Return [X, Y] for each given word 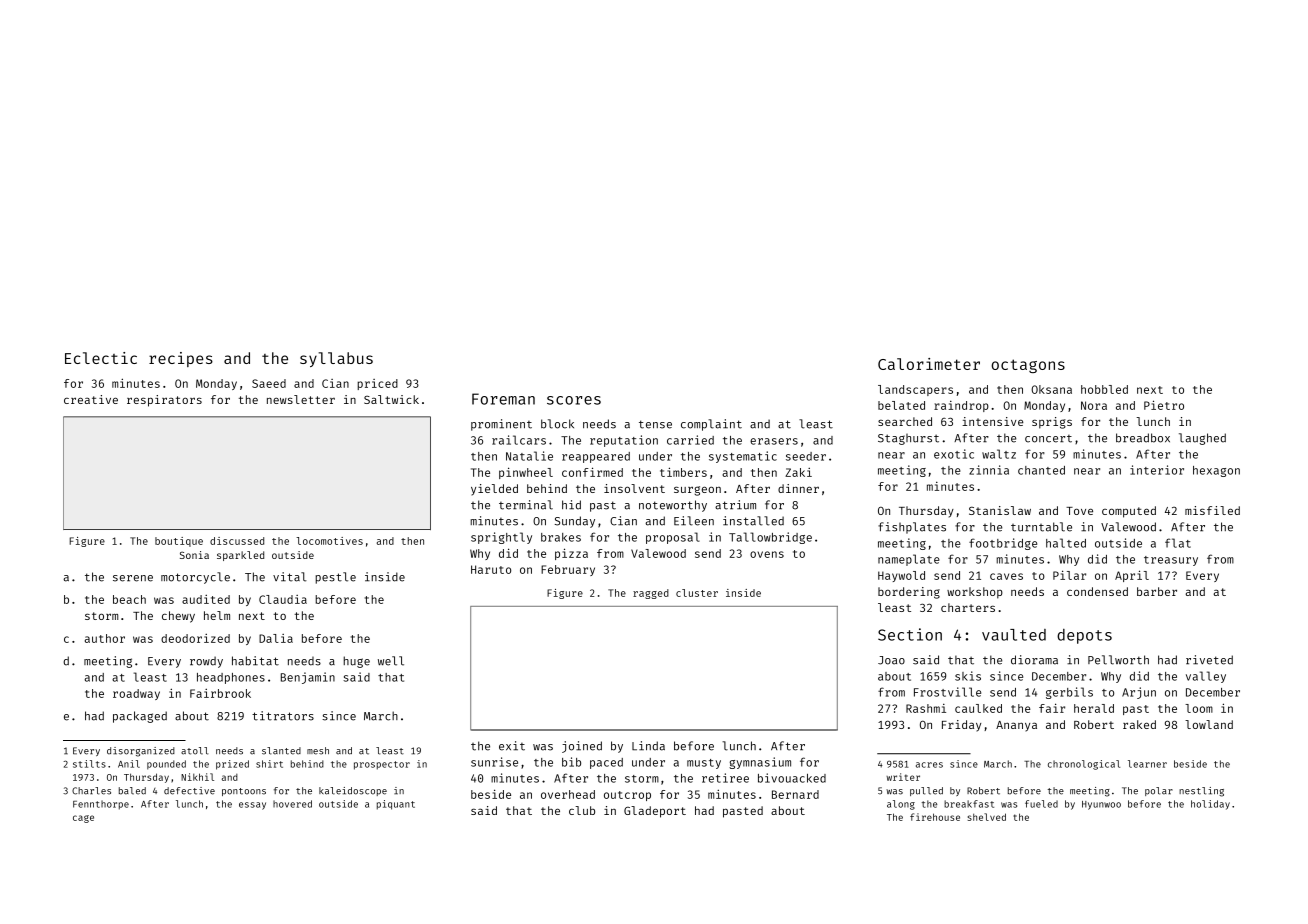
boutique [179, 542]
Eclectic [101, 358]
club [582, 810]
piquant [396, 805]
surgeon [697, 491]
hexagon [1216, 471]
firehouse [935, 817]
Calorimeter [929, 364]
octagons [1028, 366]
